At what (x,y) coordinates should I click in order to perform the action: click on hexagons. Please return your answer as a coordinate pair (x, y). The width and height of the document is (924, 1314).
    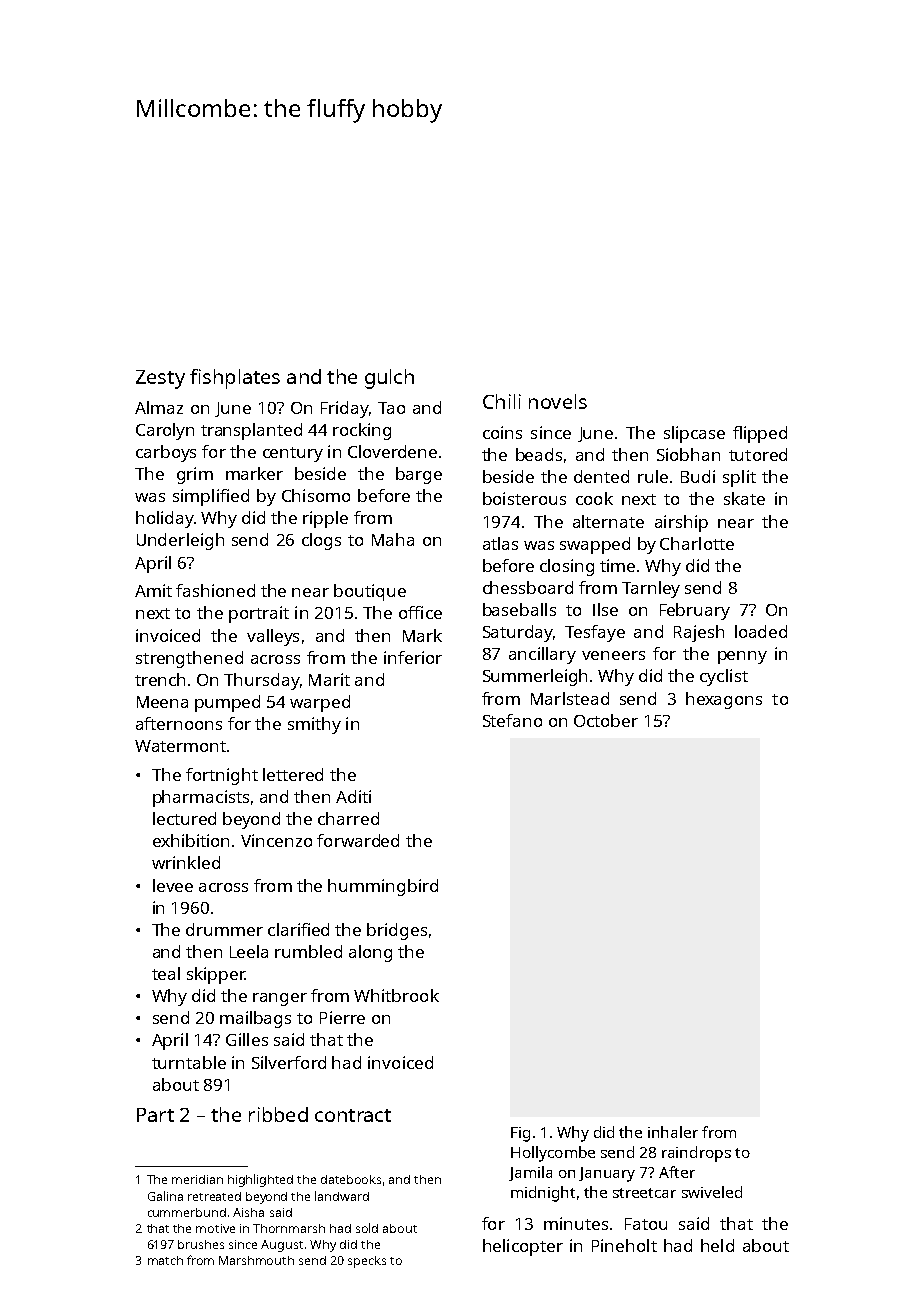
    Looking at the image, I should click on (724, 700).
